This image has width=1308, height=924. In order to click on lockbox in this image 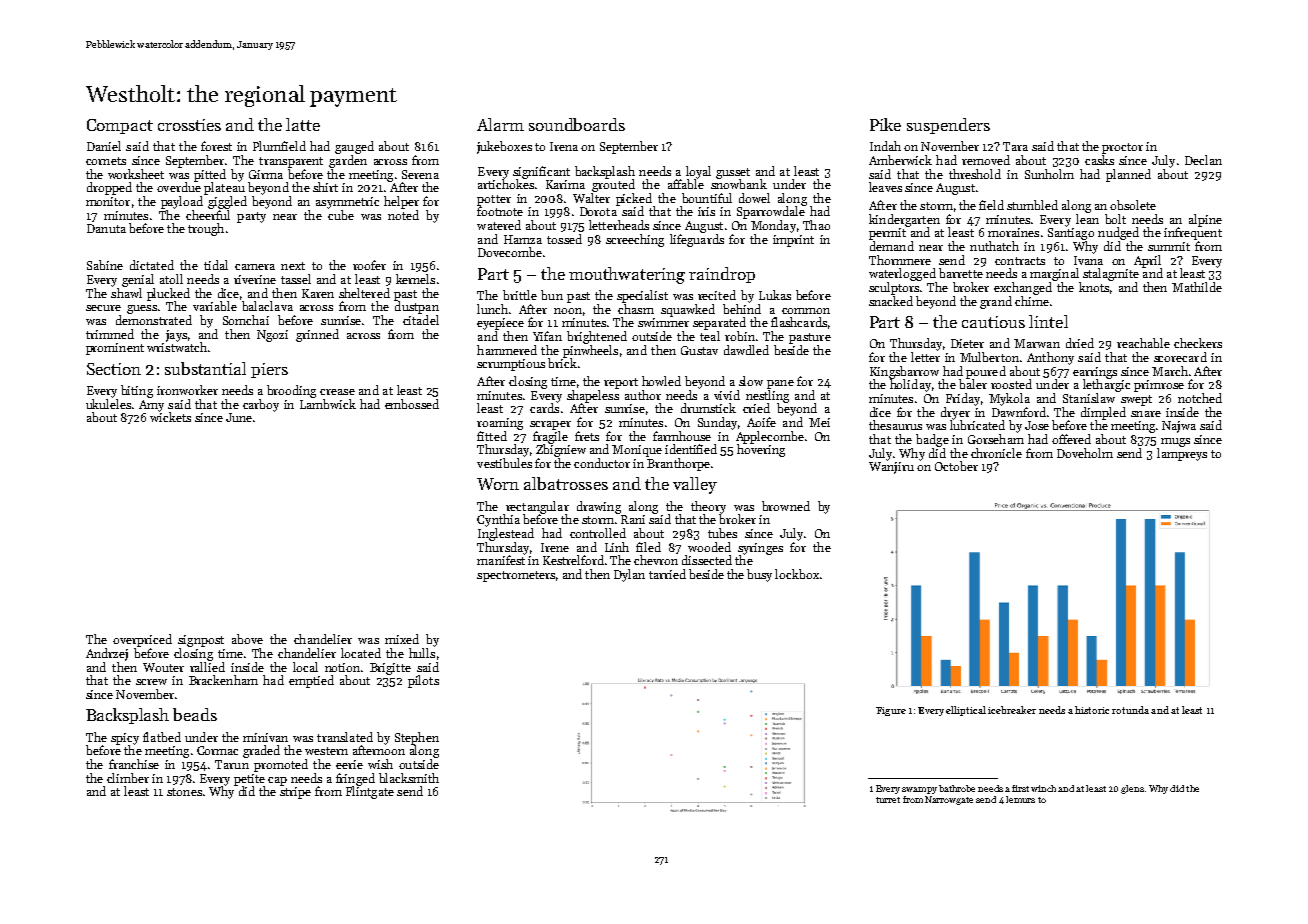, I will do `click(797, 574)`.
